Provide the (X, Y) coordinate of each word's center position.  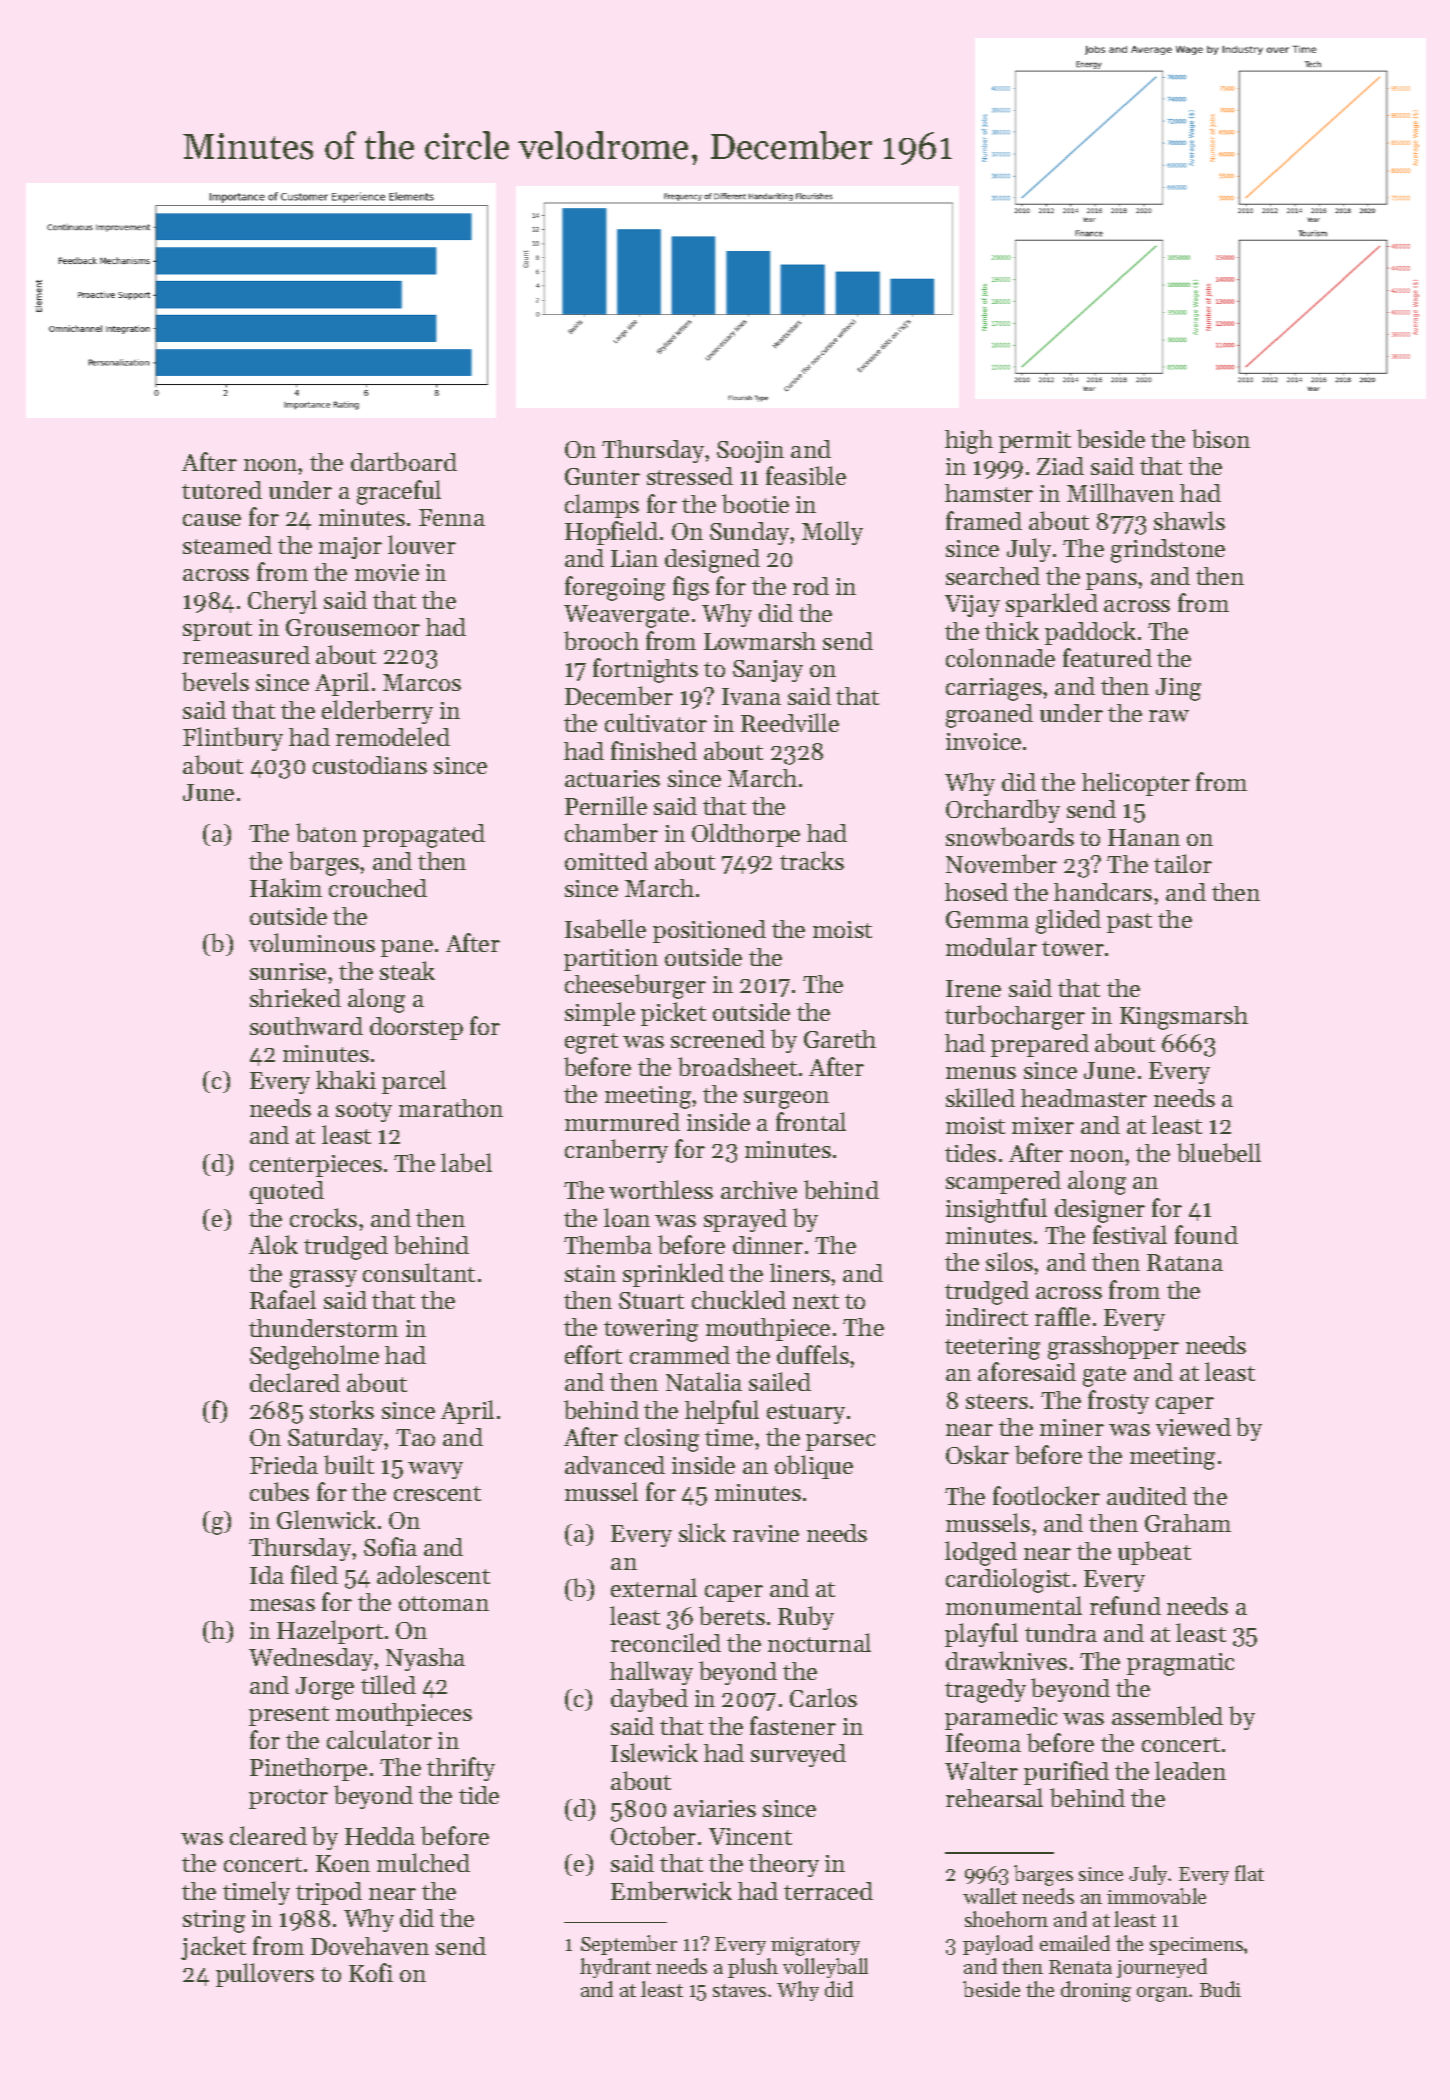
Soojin (750, 452)
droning (1096, 1991)
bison (1221, 438)
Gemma (987, 919)
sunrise (288, 971)
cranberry (616, 1151)
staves (739, 1990)
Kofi (371, 1972)
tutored (222, 490)
